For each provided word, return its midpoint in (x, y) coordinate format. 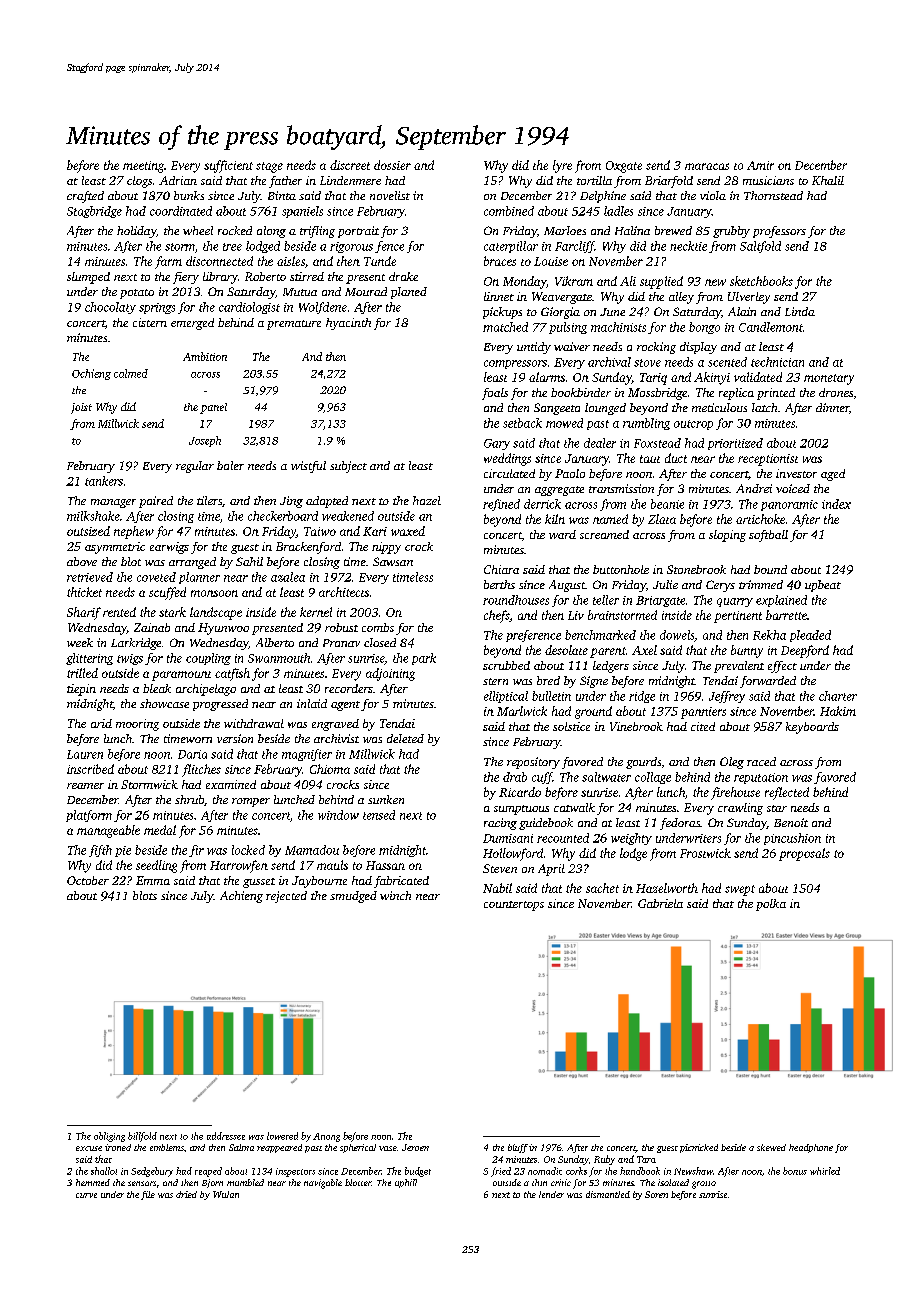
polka (771, 905)
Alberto (275, 642)
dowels (677, 636)
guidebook (546, 824)
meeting (143, 167)
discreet (350, 165)
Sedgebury (152, 1172)
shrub (189, 799)
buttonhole (621, 569)
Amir (760, 165)
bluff (518, 1148)
